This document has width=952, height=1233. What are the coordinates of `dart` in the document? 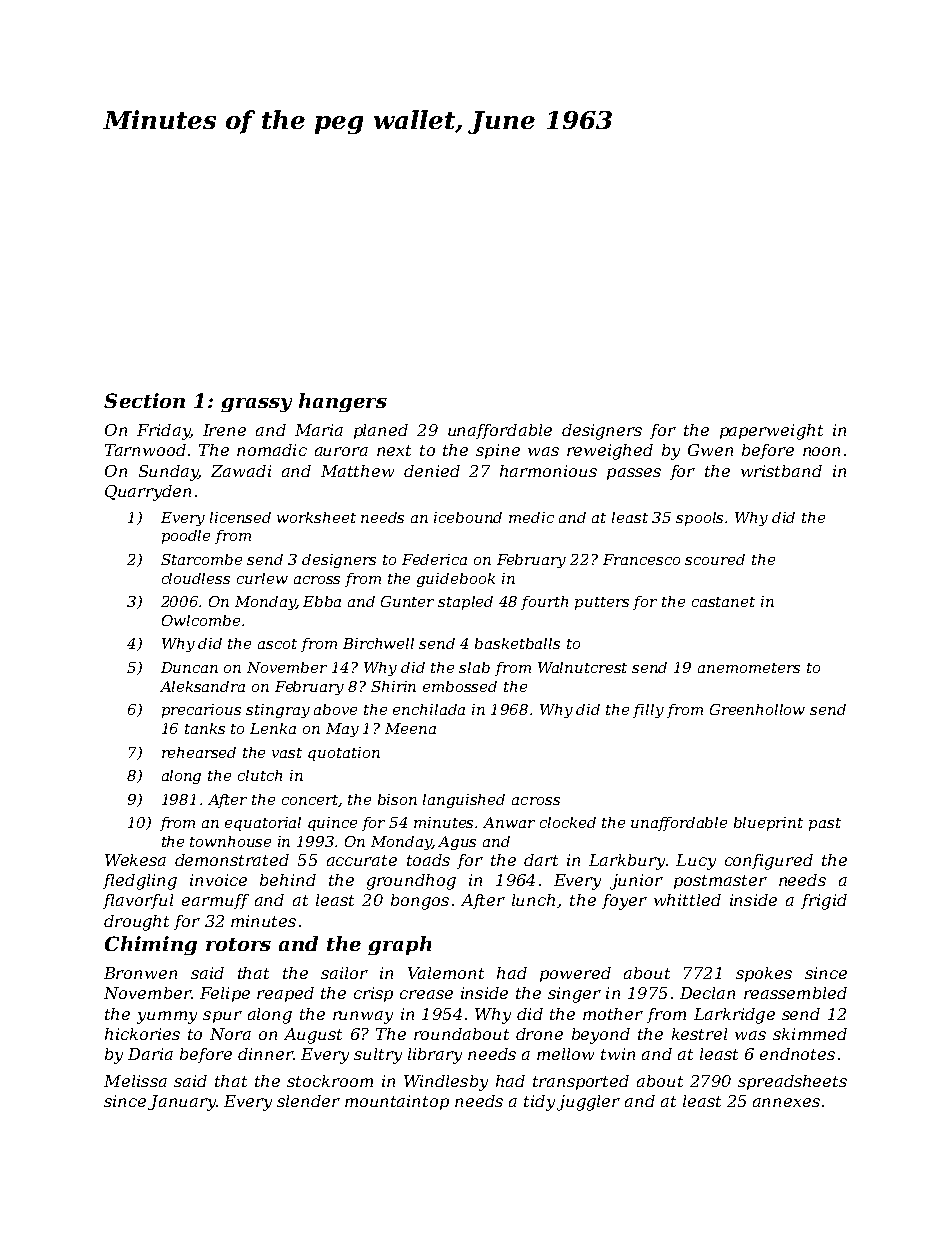 It's located at (541, 860).
